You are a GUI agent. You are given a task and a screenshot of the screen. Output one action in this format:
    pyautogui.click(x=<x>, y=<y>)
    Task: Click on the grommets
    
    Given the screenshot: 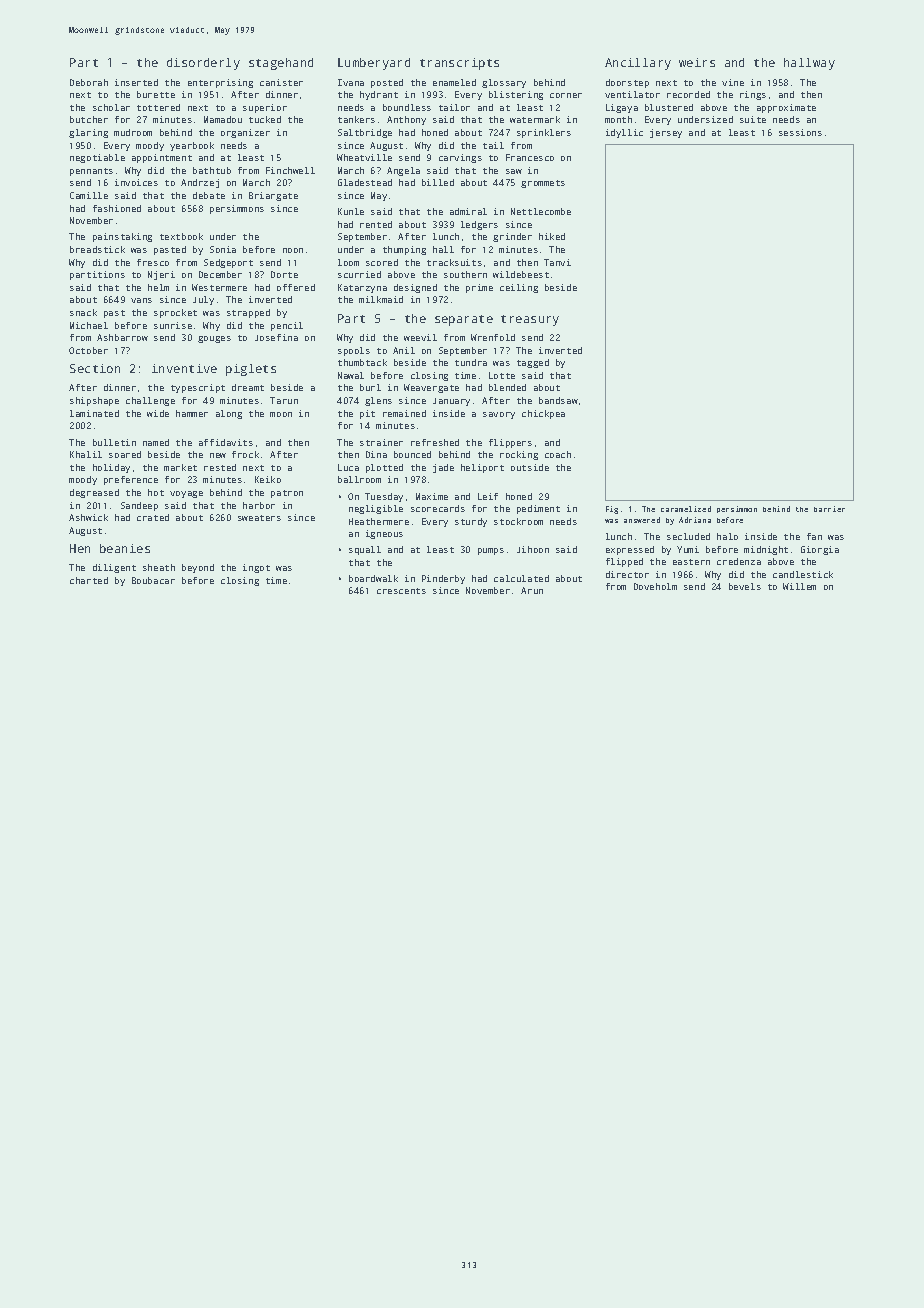 What is the action you would take?
    pyautogui.click(x=543, y=184)
